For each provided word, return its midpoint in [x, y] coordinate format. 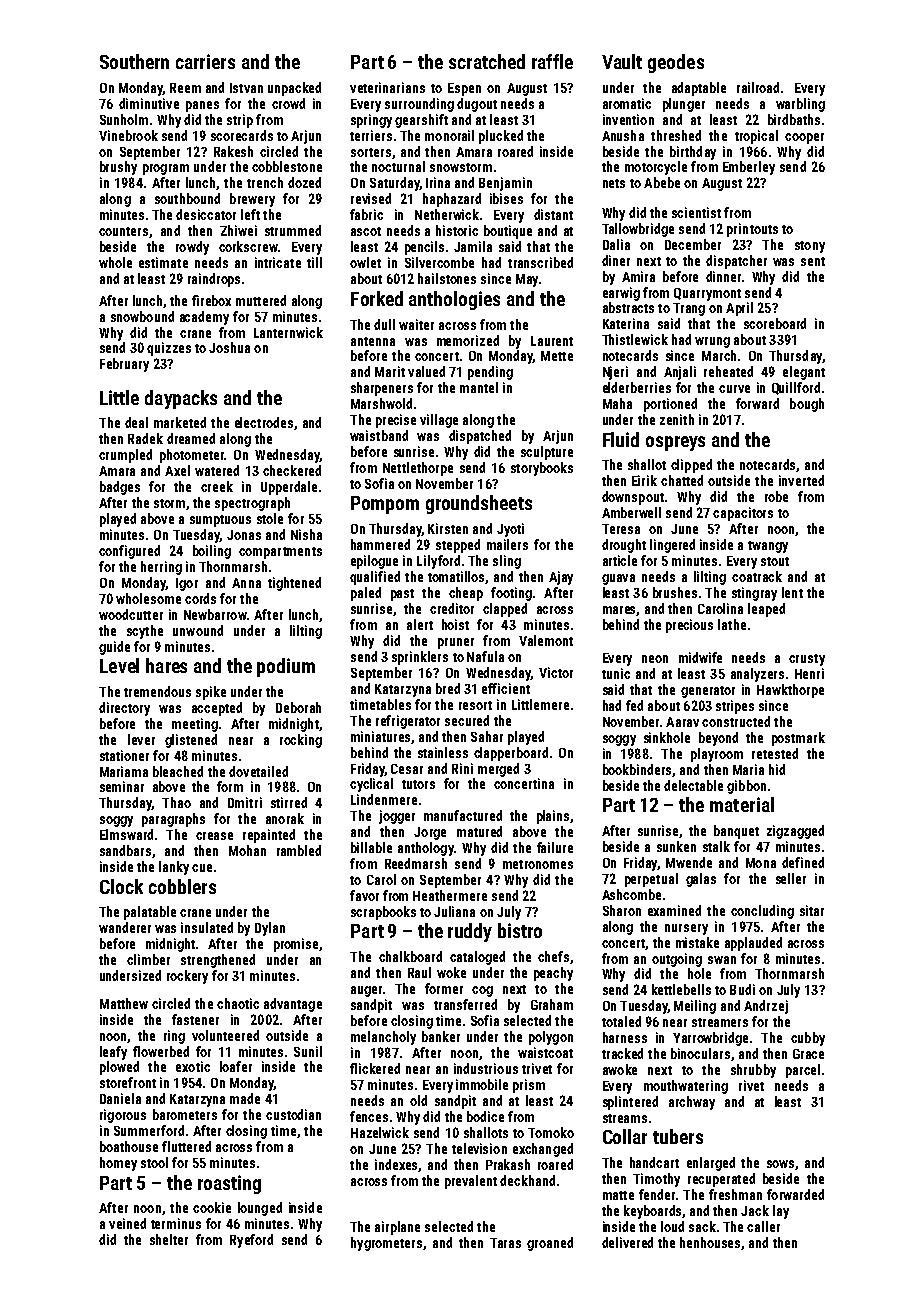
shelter [169, 1239]
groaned [550, 1244]
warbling [800, 105]
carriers [205, 61]
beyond [718, 739]
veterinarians [387, 87]
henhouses [710, 1242]
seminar [122, 786]
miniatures [380, 736]
